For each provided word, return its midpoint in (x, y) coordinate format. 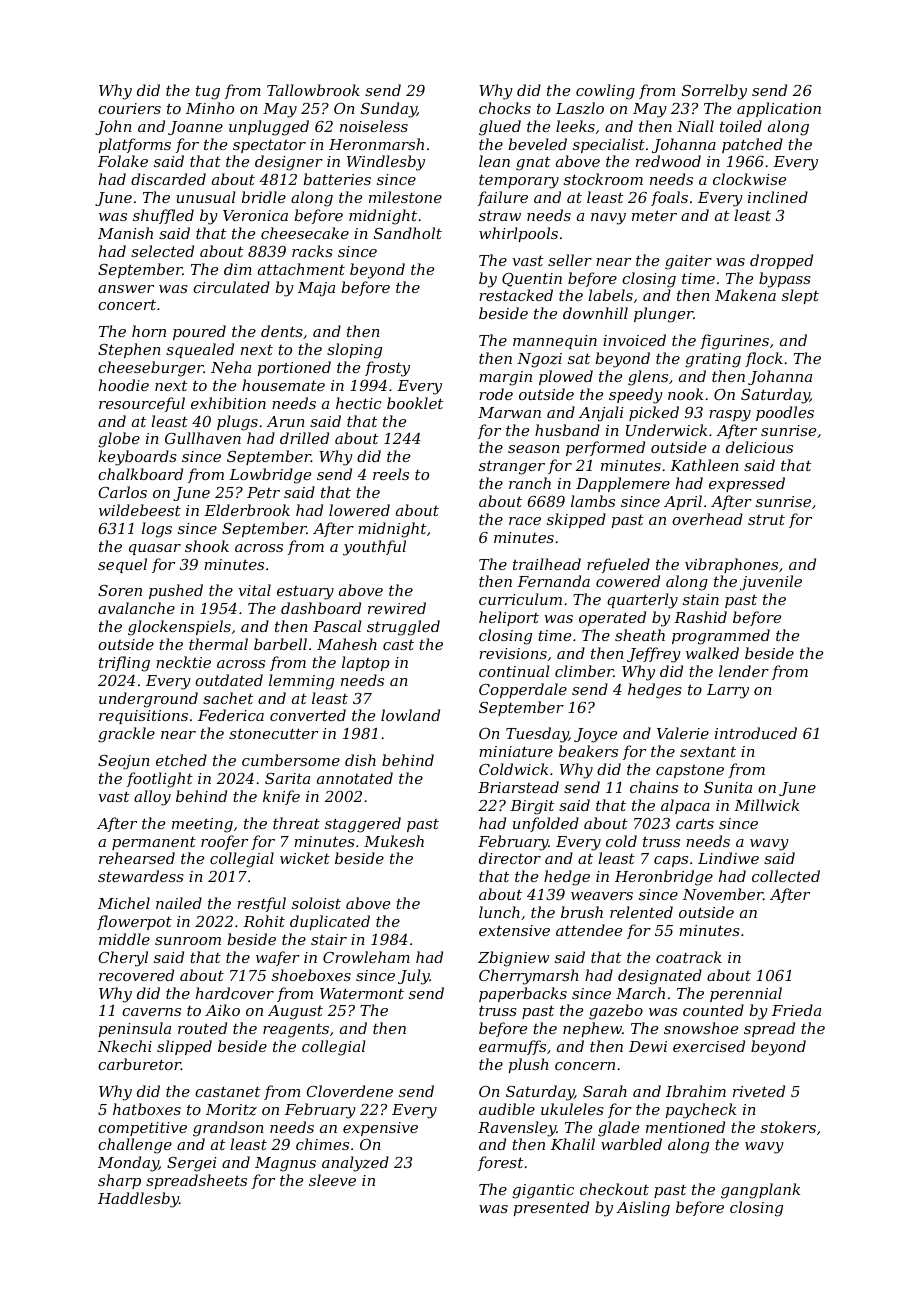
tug (208, 92)
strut (766, 520)
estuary (305, 593)
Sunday (389, 110)
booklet (415, 403)
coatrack (689, 957)
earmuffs (512, 1047)
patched (752, 145)
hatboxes (147, 1109)
